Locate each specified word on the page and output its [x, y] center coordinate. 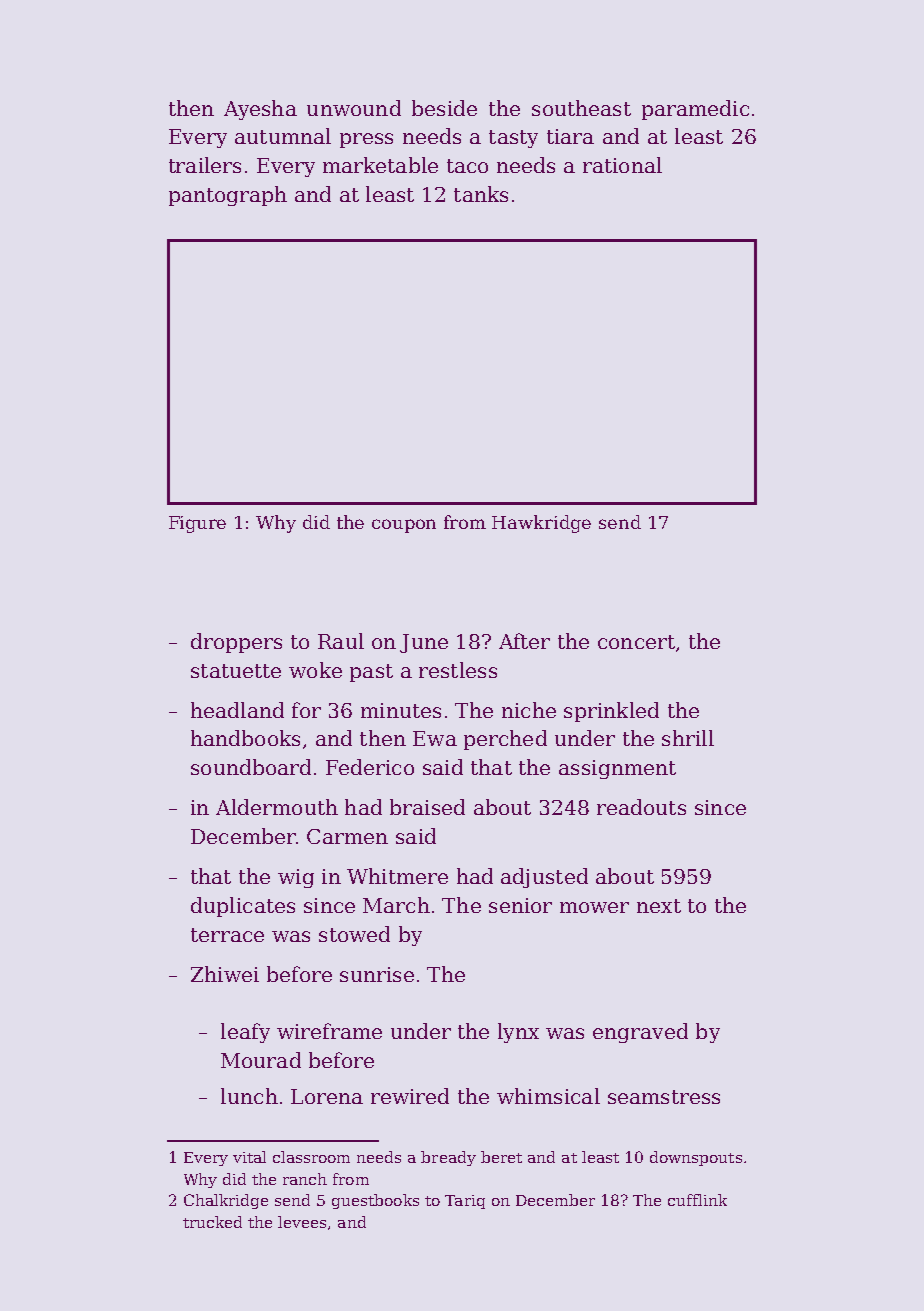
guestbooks [375, 1201]
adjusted [544, 878]
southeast [581, 108]
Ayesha [260, 110]
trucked [212, 1222]
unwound [354, 108]
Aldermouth [277, 807]
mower [594, 907]
